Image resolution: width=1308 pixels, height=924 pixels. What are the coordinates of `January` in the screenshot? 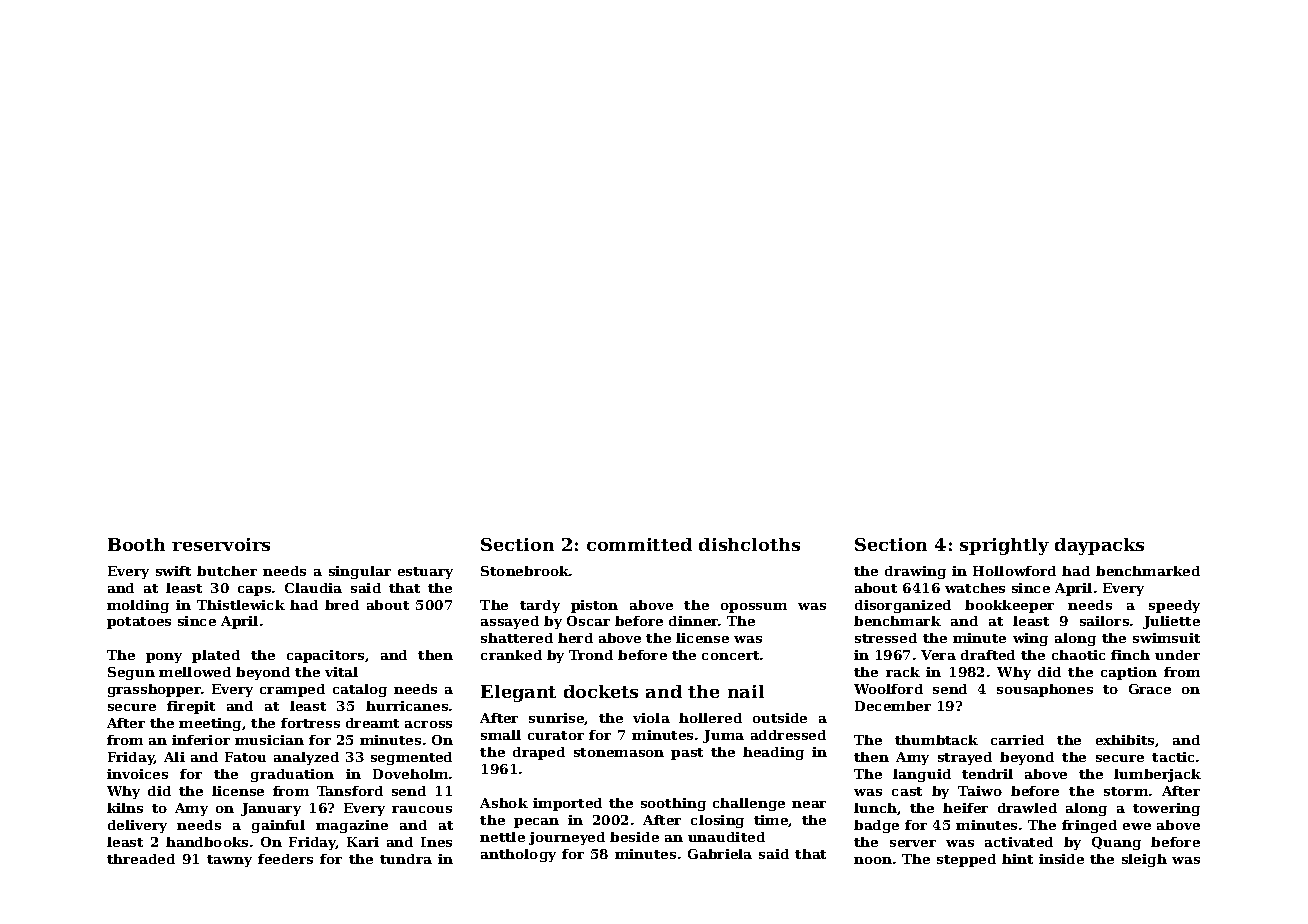 It's located at (271, 809).
